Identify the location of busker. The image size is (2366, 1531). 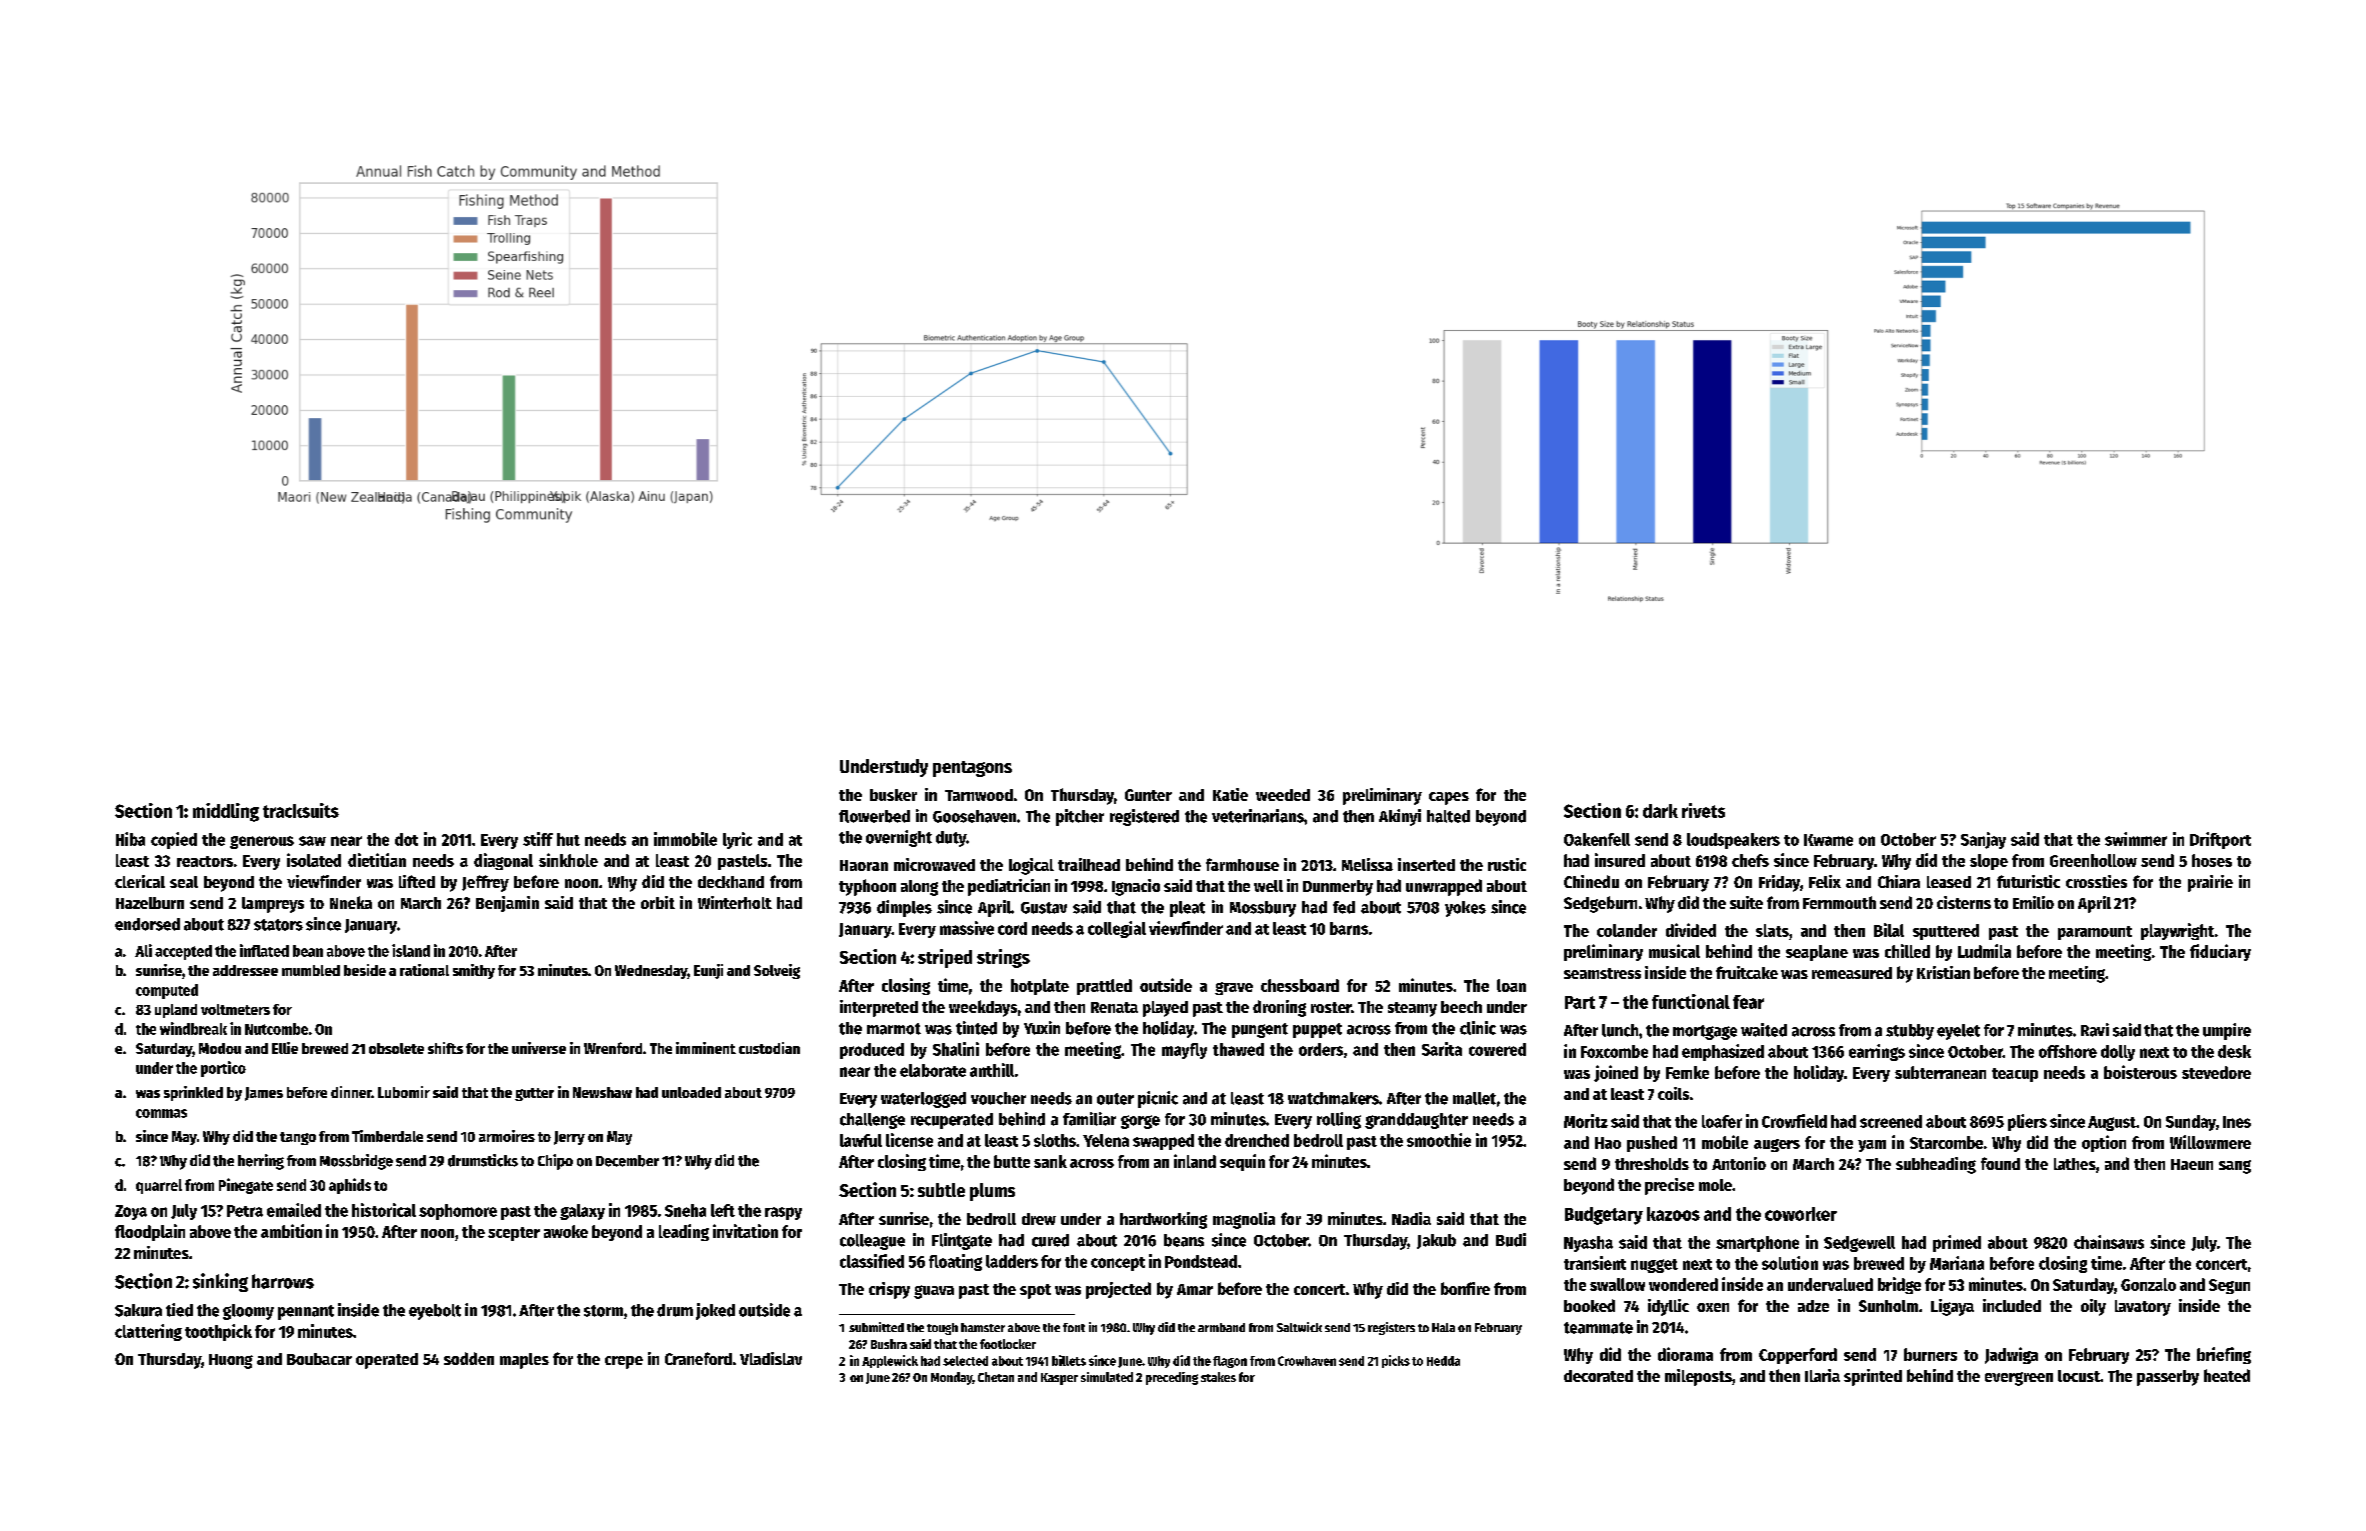
(893, 795).
